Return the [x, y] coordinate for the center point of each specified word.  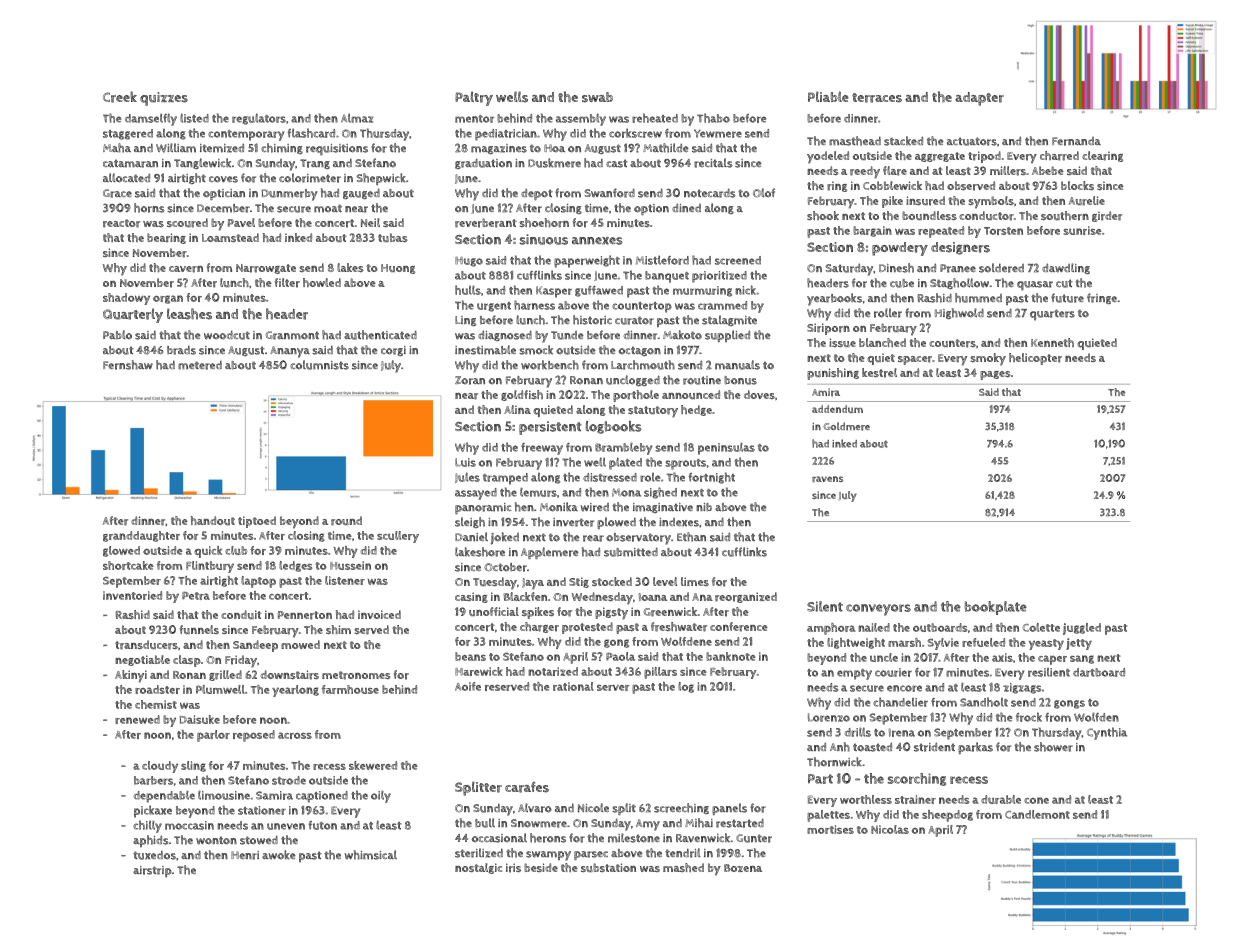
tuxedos [154, 855]
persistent [550, 428]
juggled [1082, 629]
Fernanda [1076, 141]
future [1067, 298]
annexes [597, 241]
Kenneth [1052, 342]
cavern [186, 269]
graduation [483, 163]
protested [587, 628]
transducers [146, 645]
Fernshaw [128, 365]
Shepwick [381, 179]
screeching [681, 808]
